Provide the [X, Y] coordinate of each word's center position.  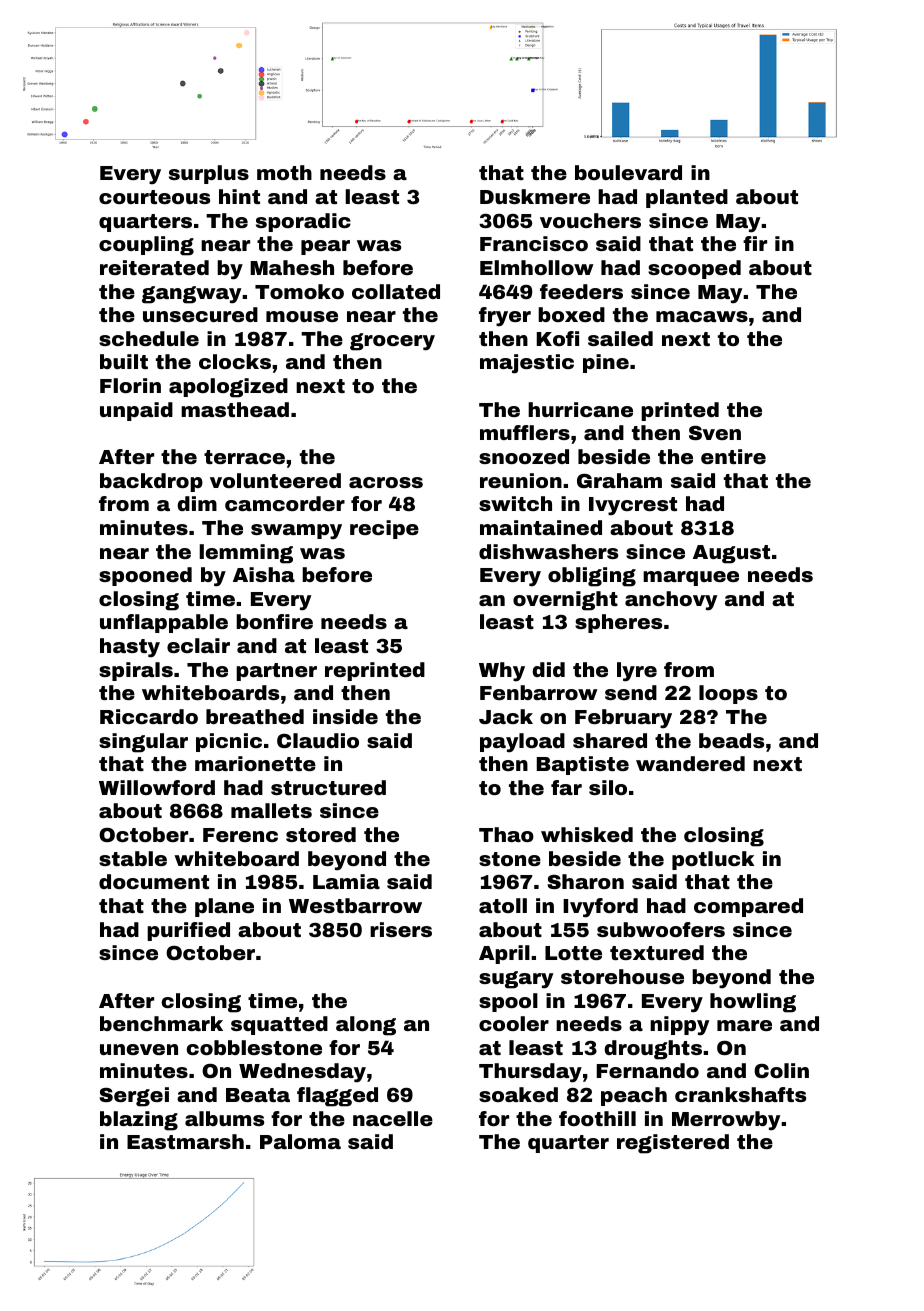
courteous [154, 197]
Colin [781, 1070]
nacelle [393, 1118]
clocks [235, 361]
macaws [702, 316]
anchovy [671, 601]
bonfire [274, 621]
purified [188, 931]
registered [673, 1144]
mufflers [525, 432]
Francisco [534, 243]
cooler [514, 1023]
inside [345, 716]
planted [687, 198]
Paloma [300, 1141]
